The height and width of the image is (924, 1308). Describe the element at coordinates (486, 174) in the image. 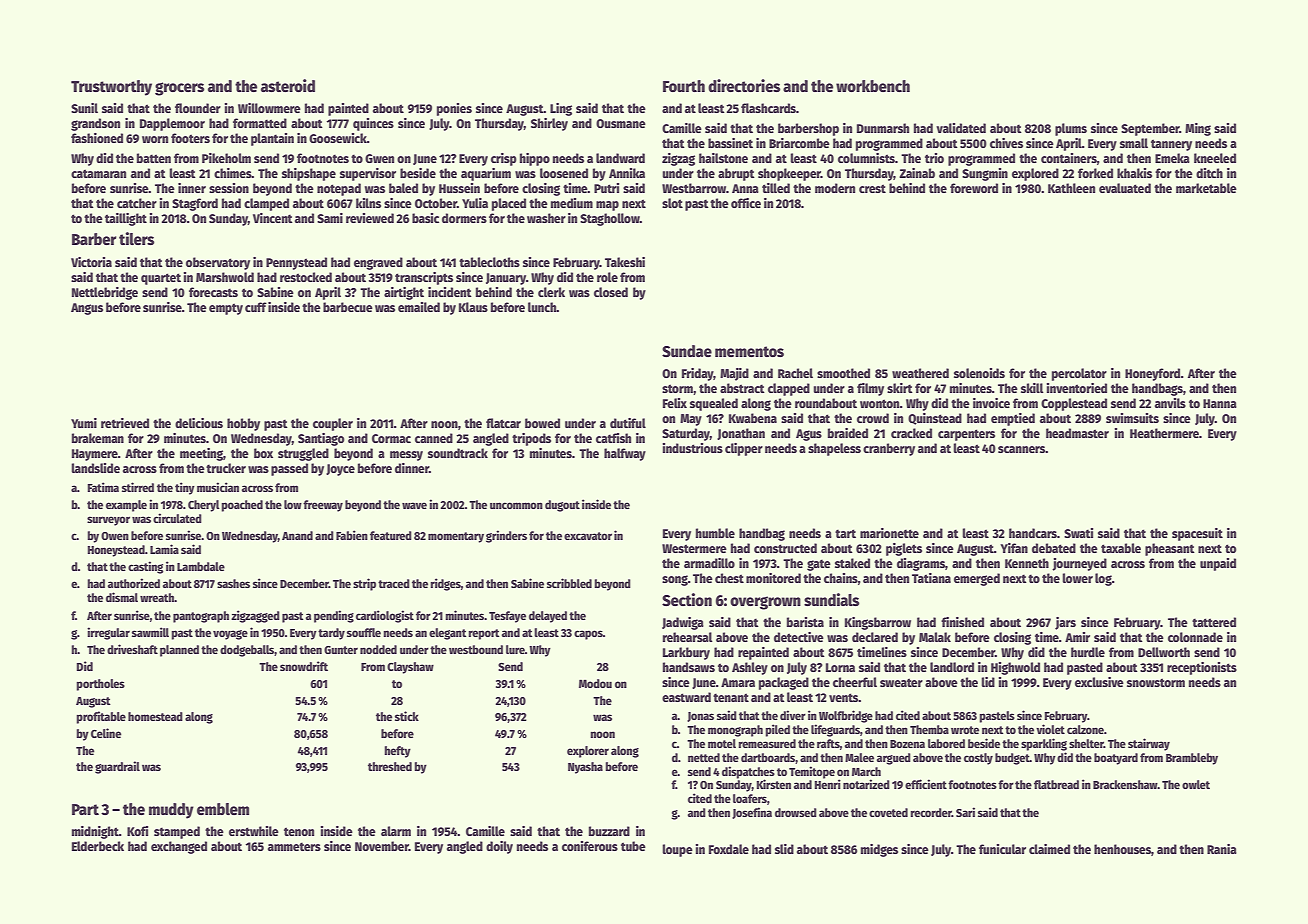

I see `aquarium` at that location.
